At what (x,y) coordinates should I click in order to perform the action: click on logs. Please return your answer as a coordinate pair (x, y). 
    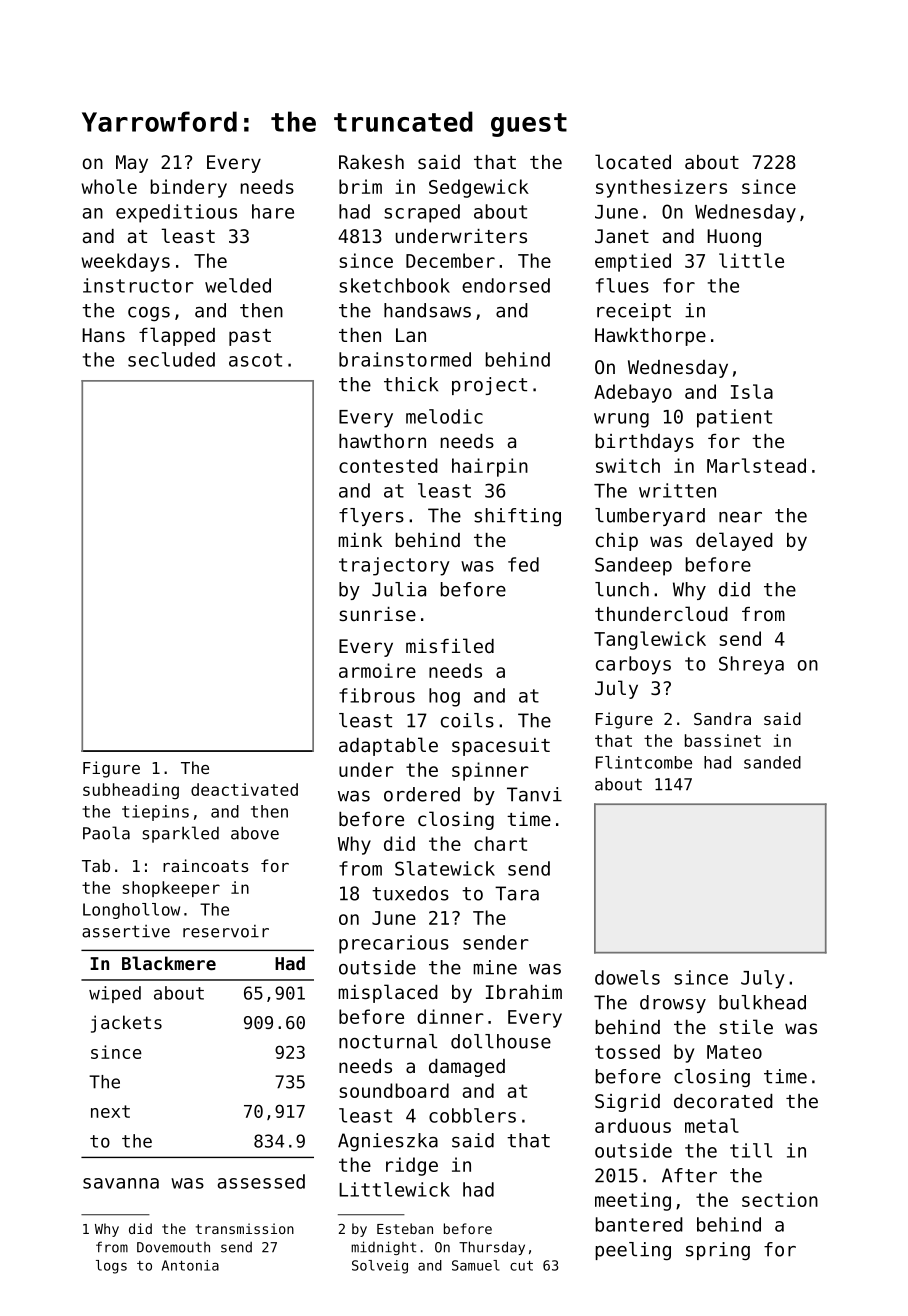
    Looking at the image, I should click on (111, 1267).
